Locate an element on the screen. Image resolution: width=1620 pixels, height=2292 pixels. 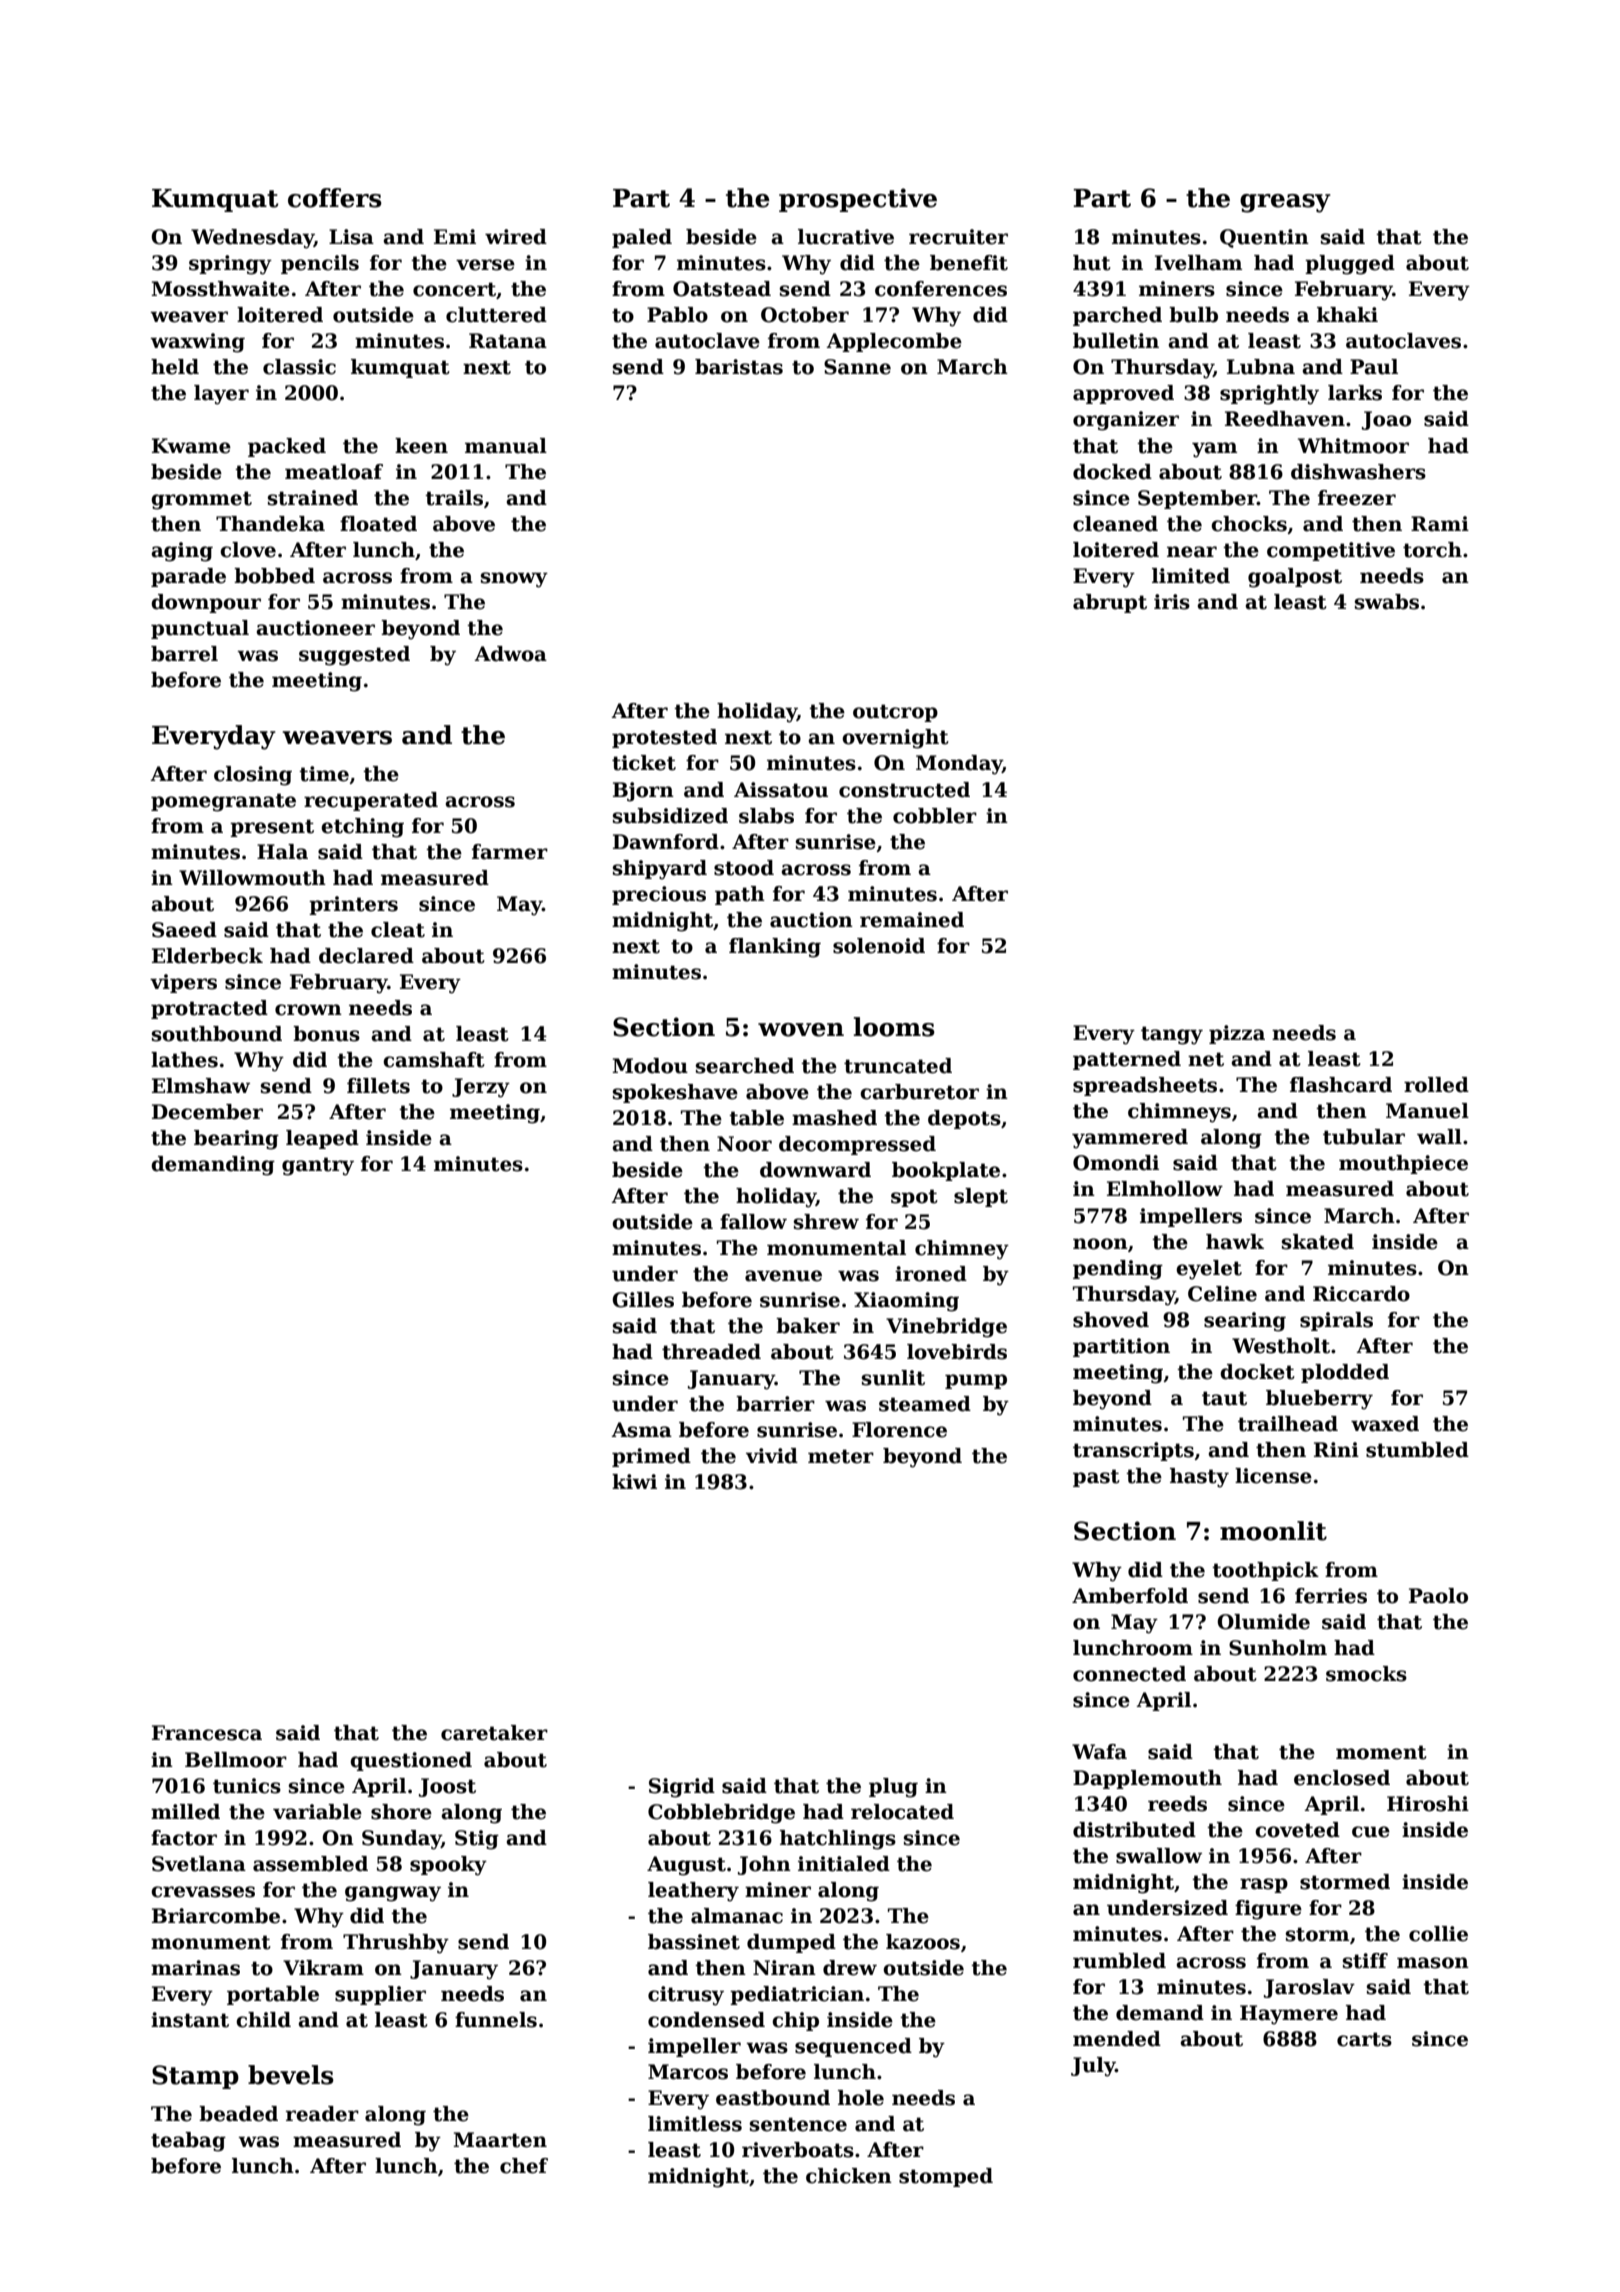
paled is located at coordinates (642, 238).
